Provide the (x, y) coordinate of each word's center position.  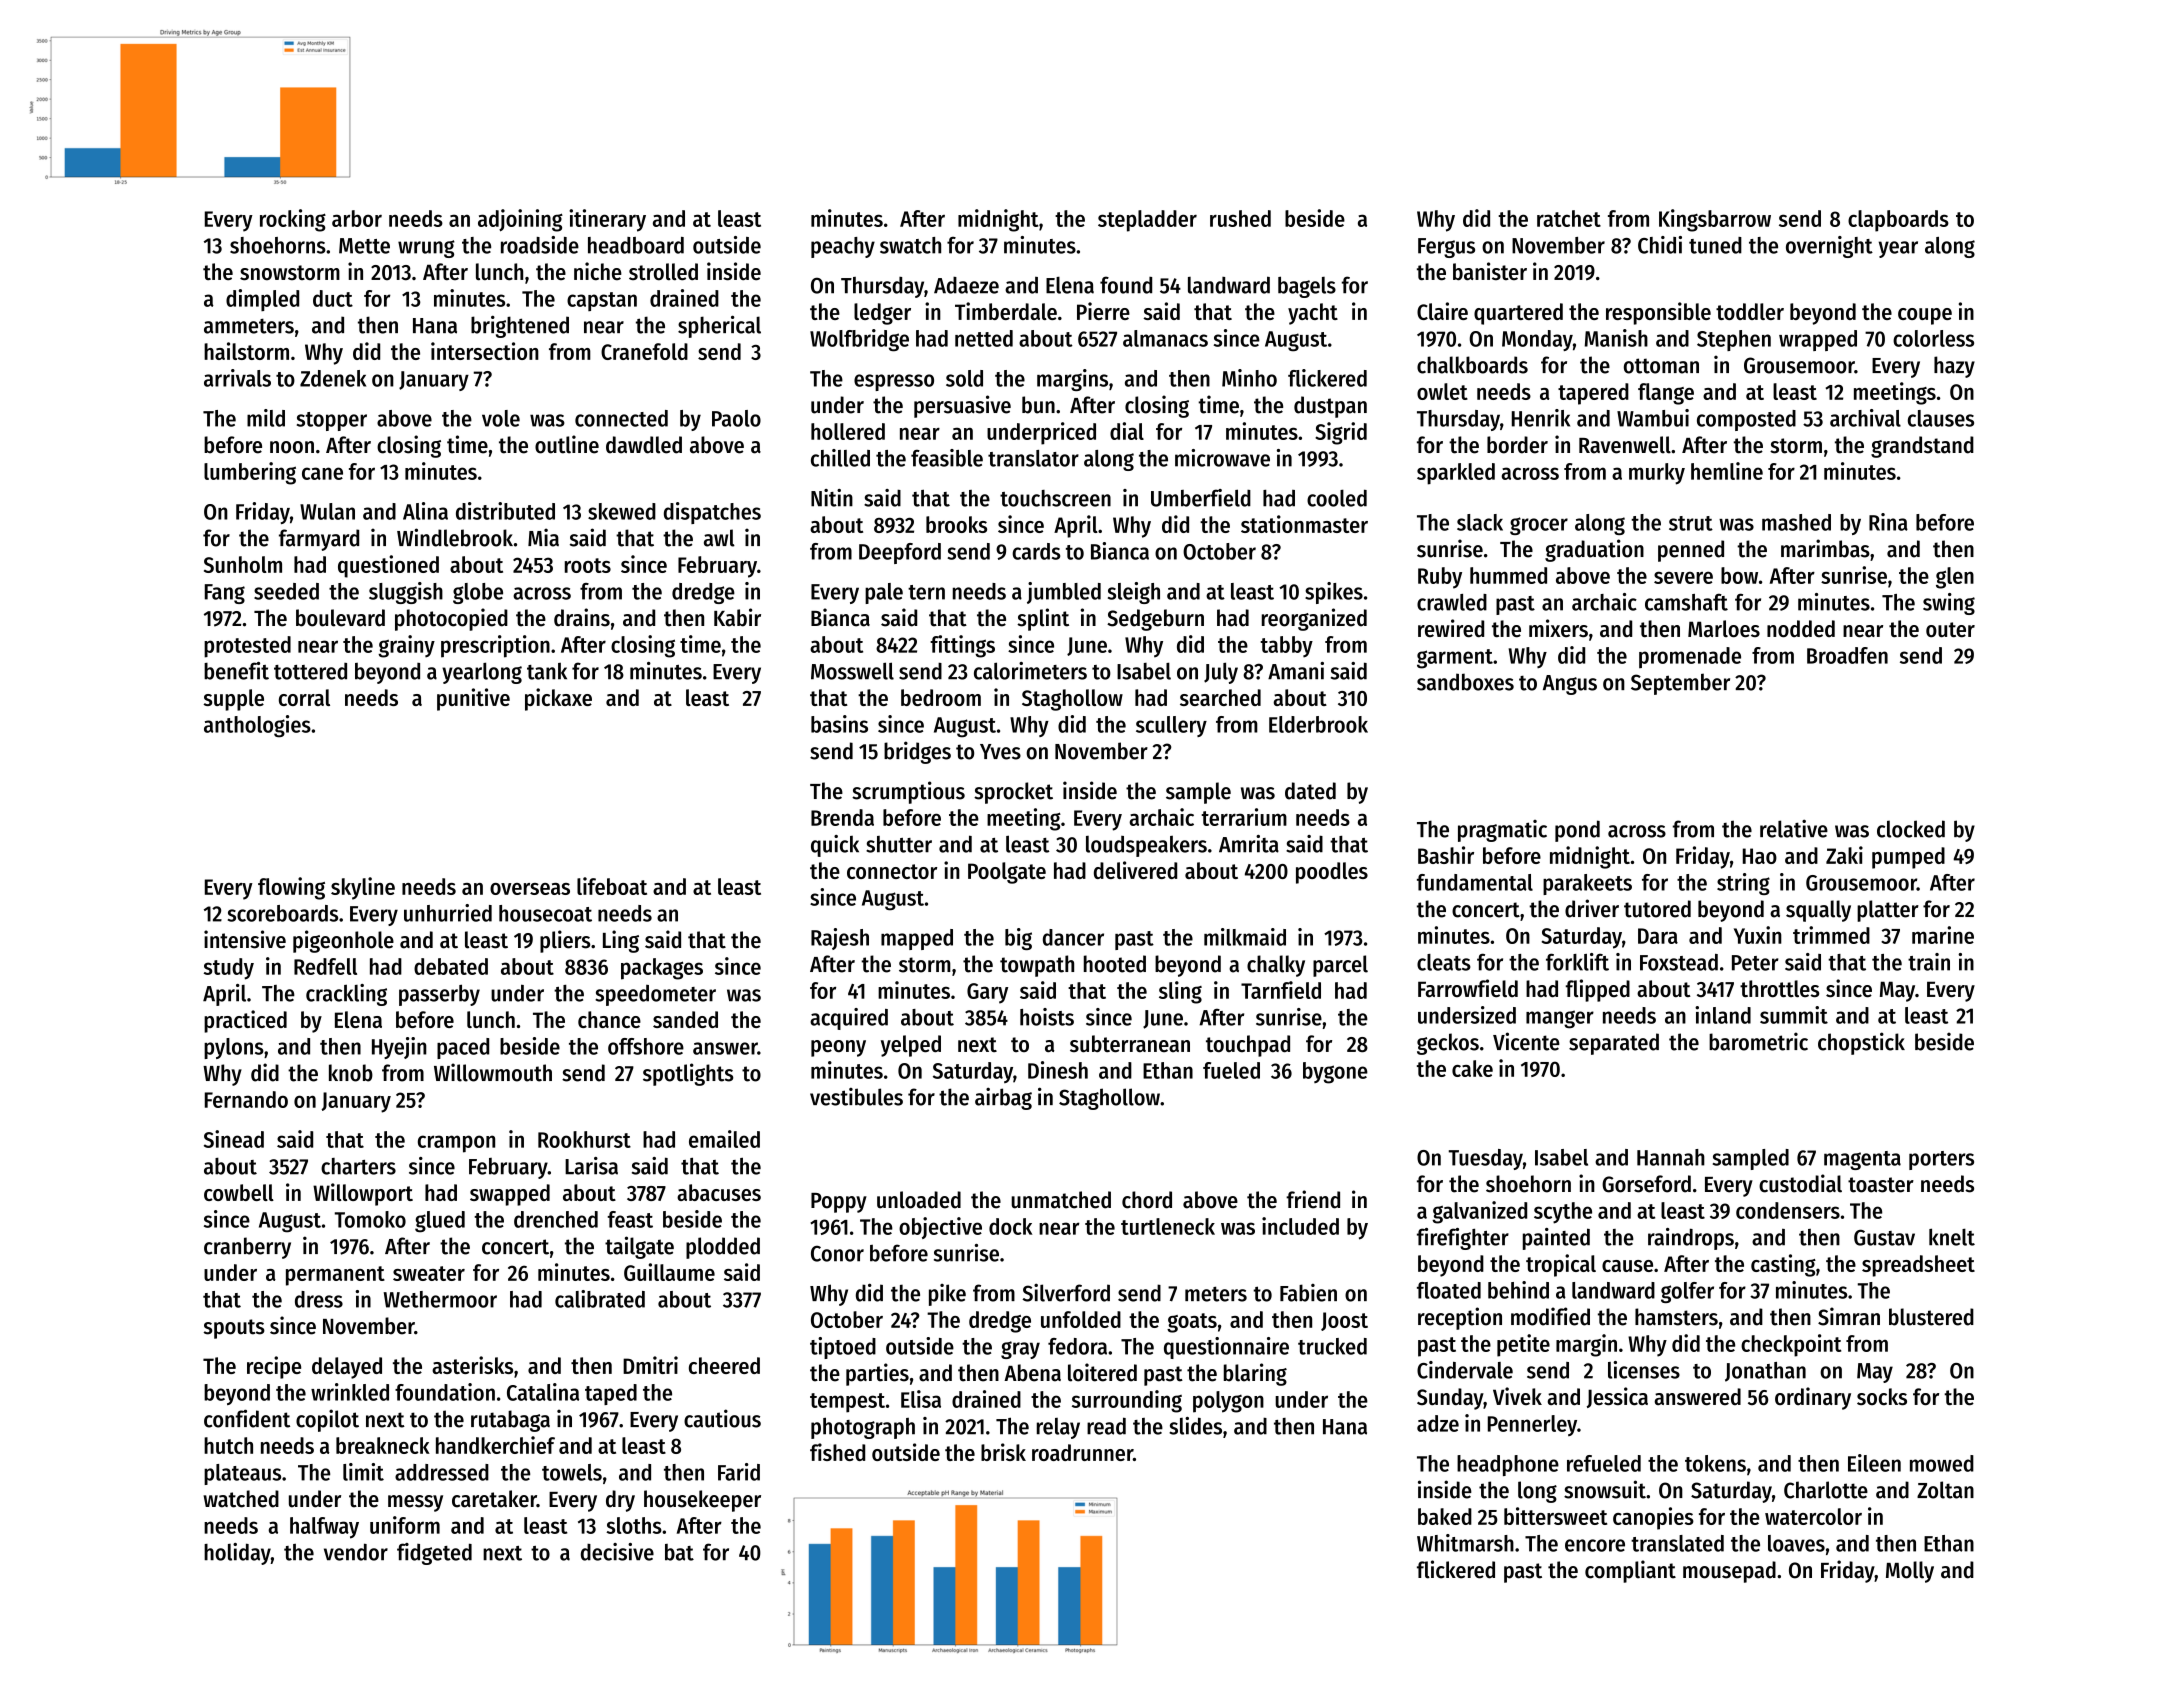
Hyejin (399, 1048)
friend (1313, 1199)
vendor (356, 1552)
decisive (617, 1552)
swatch (910, 245)
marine (1943, 935)
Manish (1616, 338)
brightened (520, 326)
